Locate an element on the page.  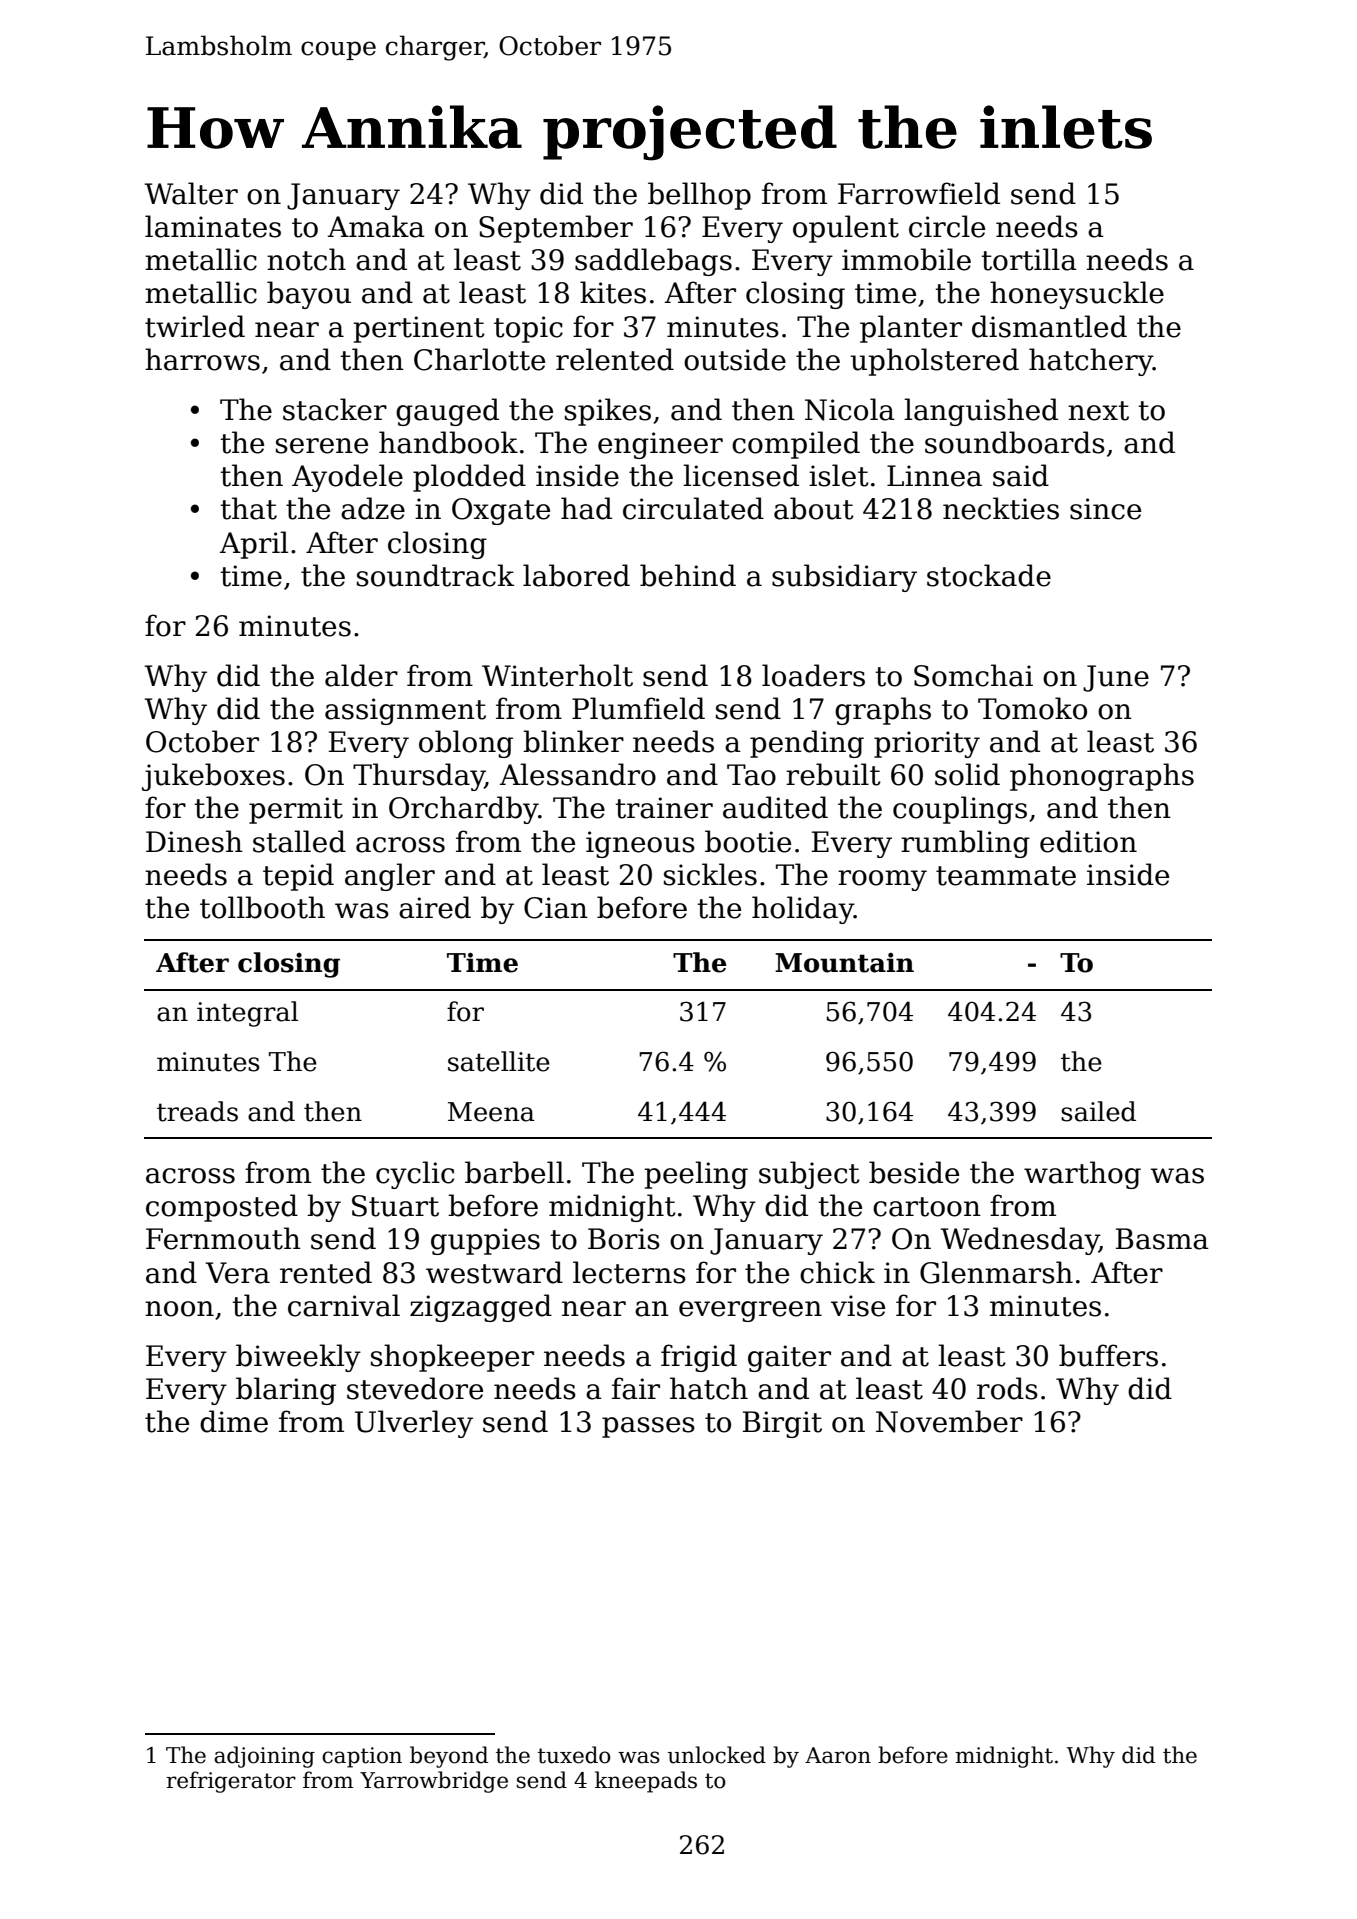
caption is located at coordinates (362, 1757).
